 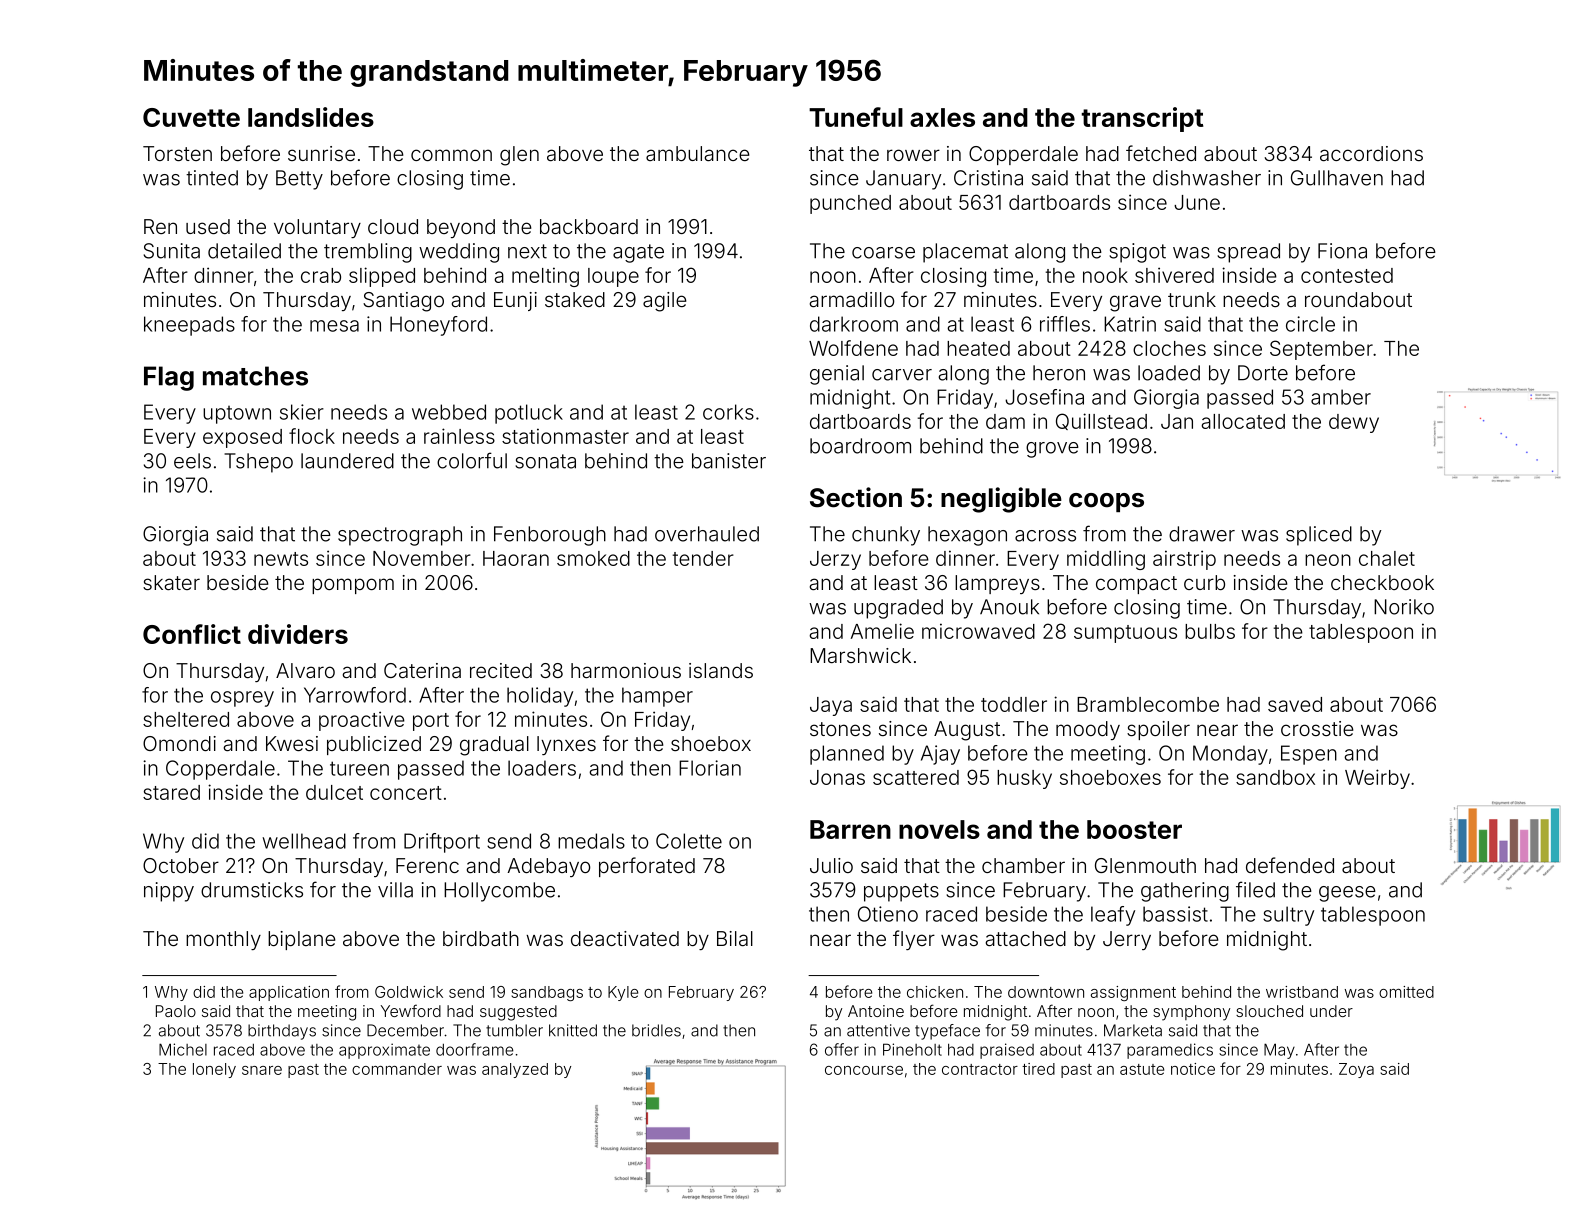 What do you see at coordinates (171, 582) in the screenshot?
I see `skater` at bounding box center [171, 582].
